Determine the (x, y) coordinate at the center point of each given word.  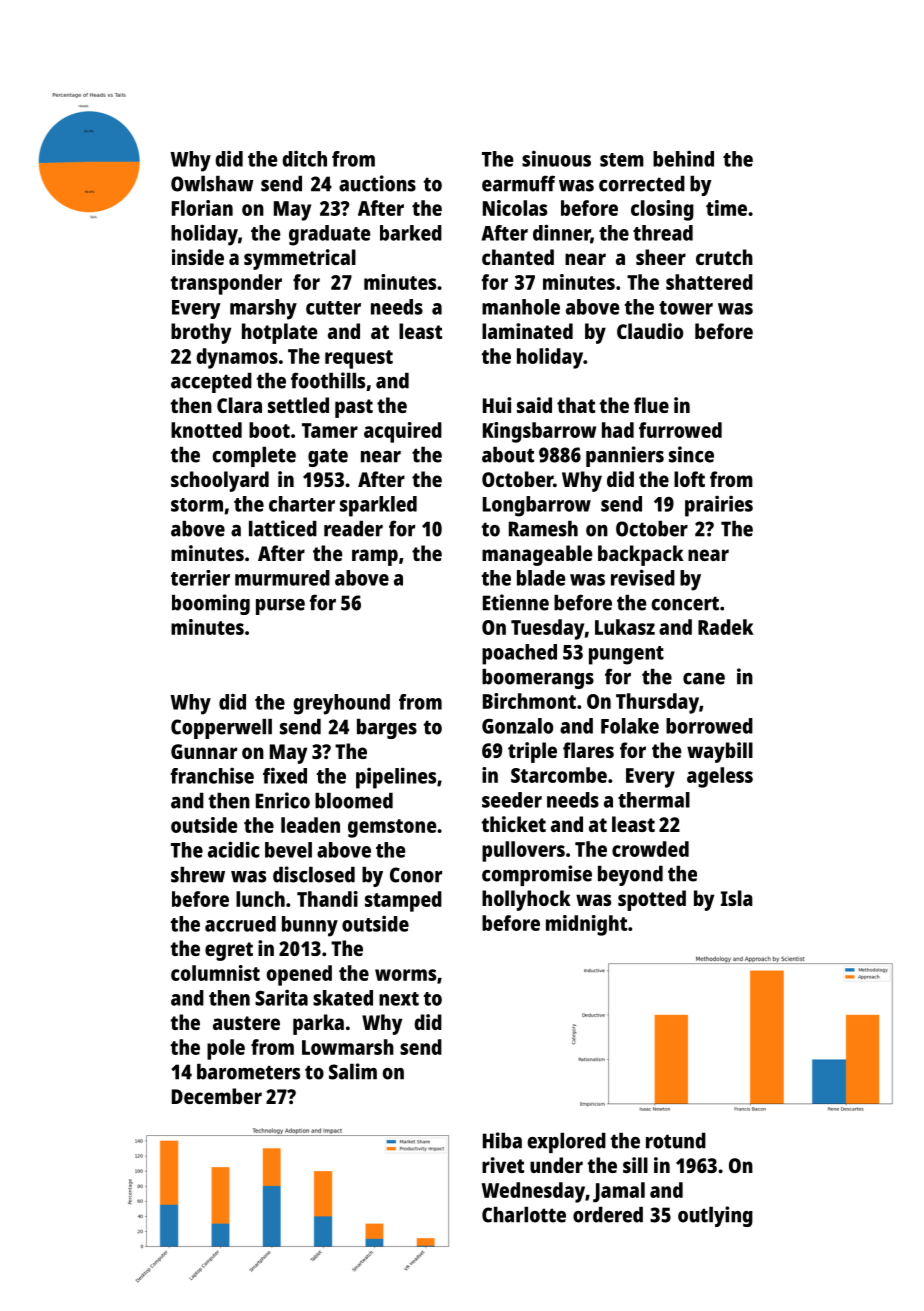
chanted (518, 257)
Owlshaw (212, 184)
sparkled (378, 506)
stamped (403, 901)
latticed (283, 528)
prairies (719, 506)
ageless (720, 777)
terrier (200, 578)
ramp (375, 557)
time (726, 208)
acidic (234, 849)
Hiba (502, 1140)
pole (226, 1049)
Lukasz (625, 627)
